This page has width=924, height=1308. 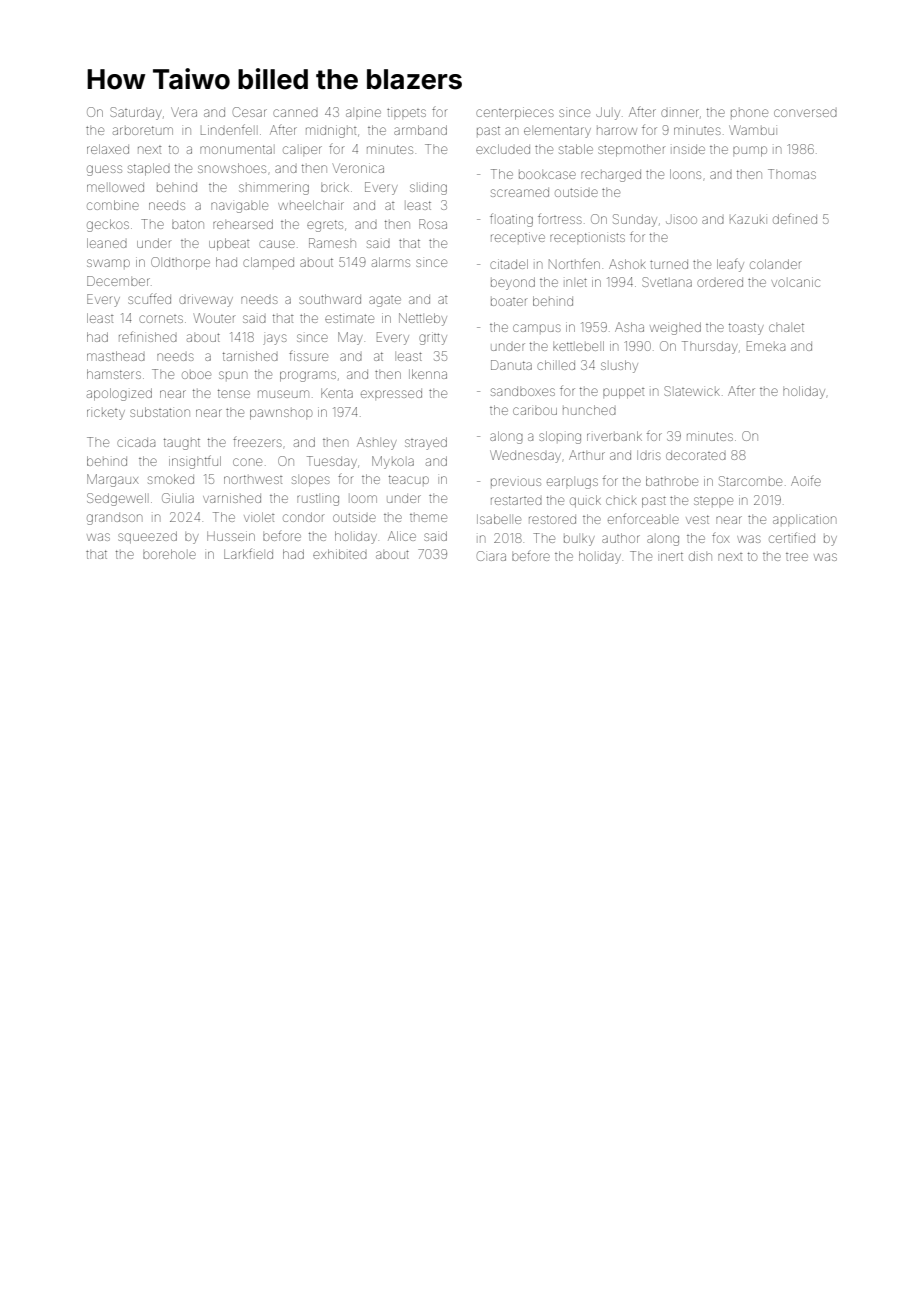 I want to click on sliding, so click(x=428, y=189).
